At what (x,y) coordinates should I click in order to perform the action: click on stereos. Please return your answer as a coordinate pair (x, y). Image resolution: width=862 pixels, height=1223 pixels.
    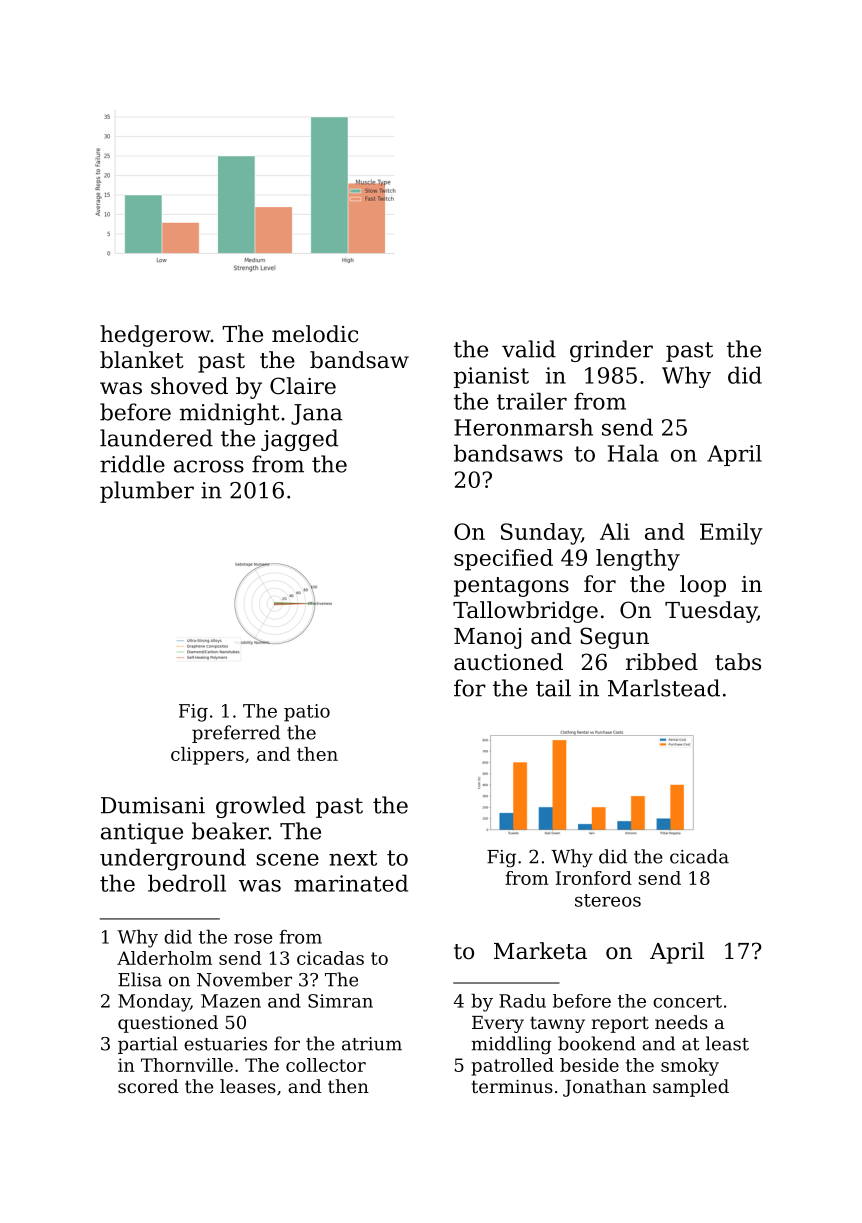
    Looking at the image, I should click on (608, 900).
